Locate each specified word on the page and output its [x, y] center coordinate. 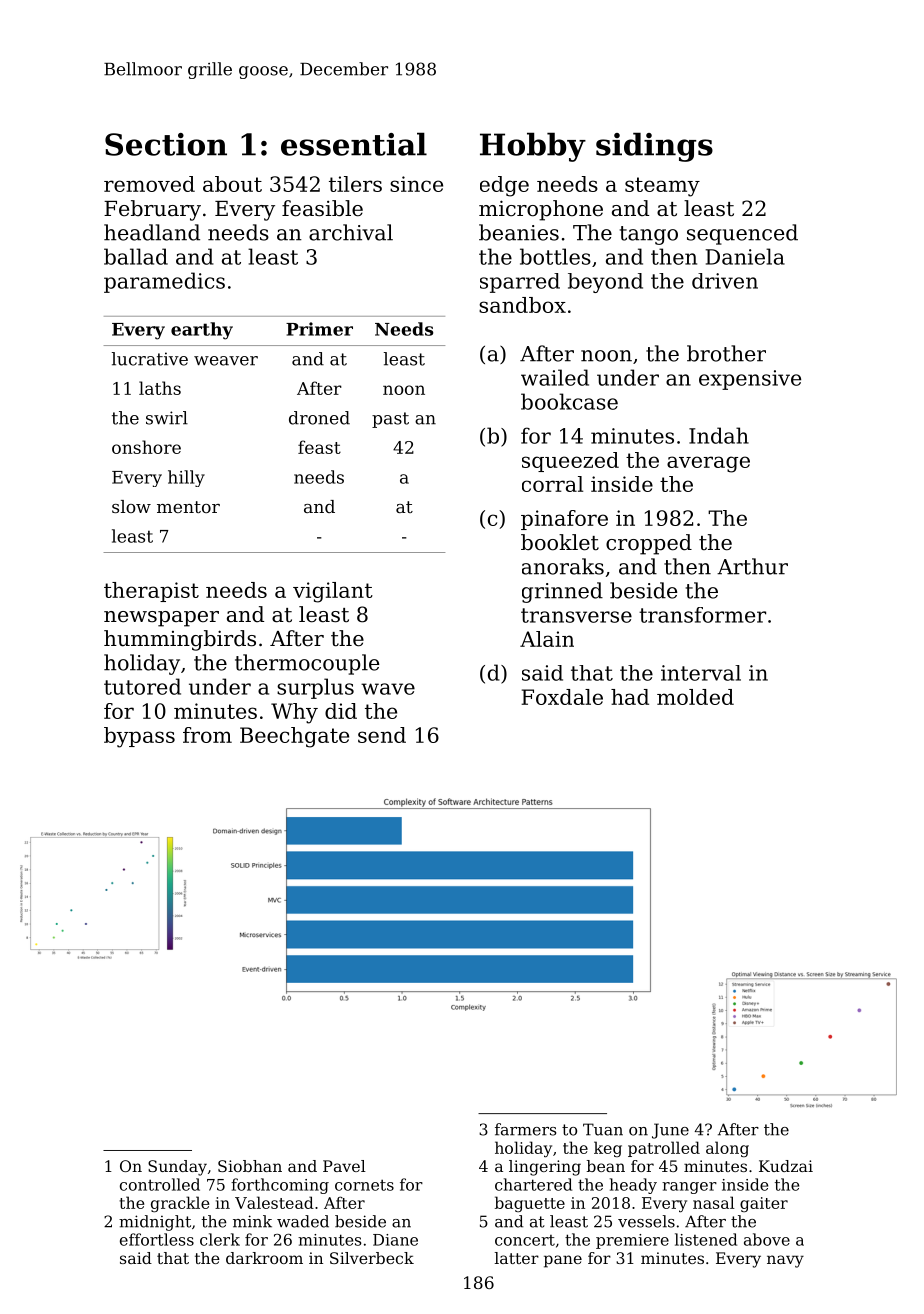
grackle [180, 1204]
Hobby [533, 147]
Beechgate [294, 737]
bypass [139, 737]
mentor [188, 507]
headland [152, 232]
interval [701, 673]
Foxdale [562, 697]
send [382, 735]
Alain [547, 639]
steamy [662, 187]
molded [695, 697]
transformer [702, 615]
